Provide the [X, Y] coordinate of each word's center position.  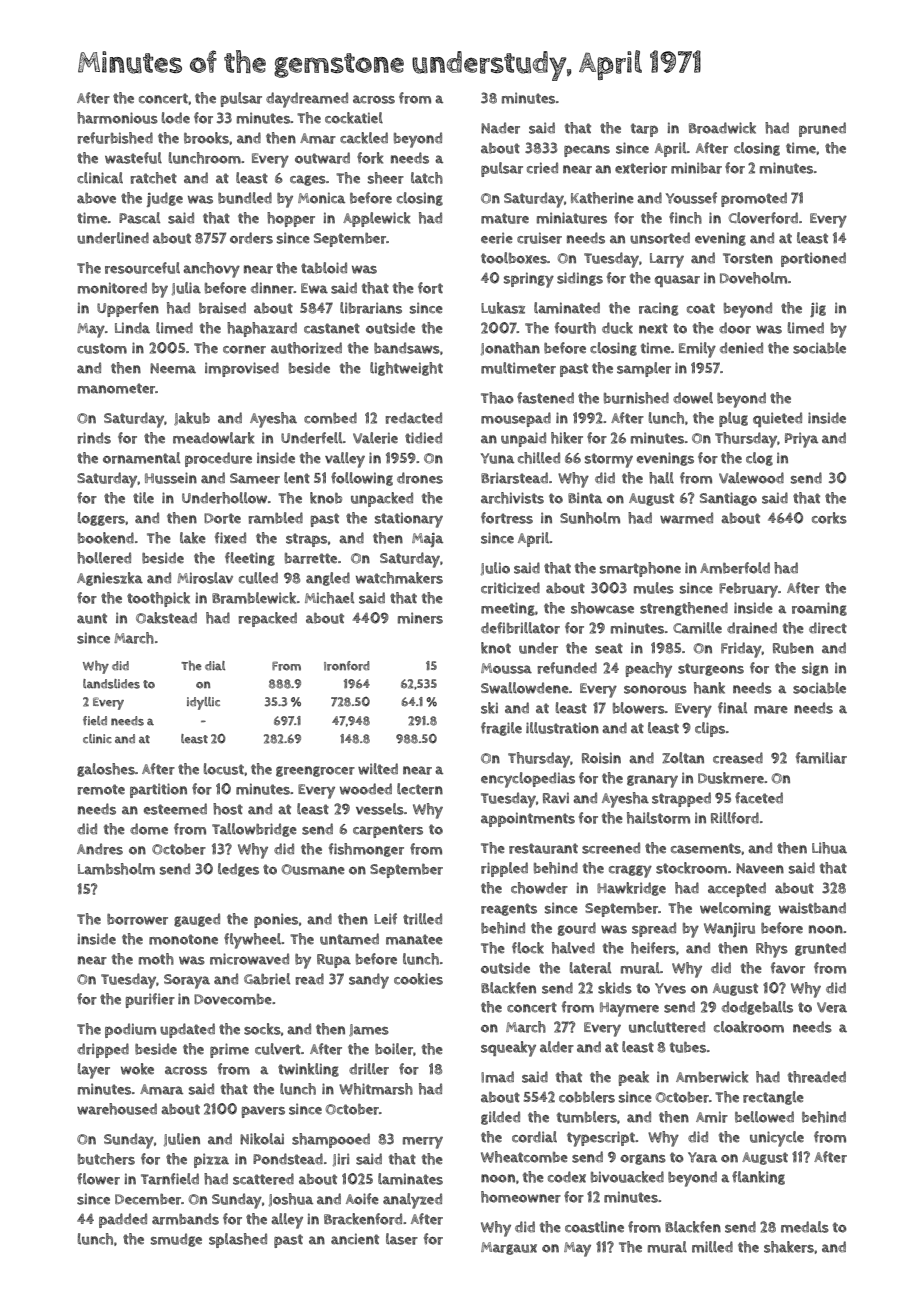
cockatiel [354, 118]
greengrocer [315, 771]
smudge [176, 1240]
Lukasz [503, 308]
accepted [737, 889]
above [96, 198]
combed [330, 418]
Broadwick [722, 128]
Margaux [509, 1248]
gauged [197, 920]
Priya [801, 440]
